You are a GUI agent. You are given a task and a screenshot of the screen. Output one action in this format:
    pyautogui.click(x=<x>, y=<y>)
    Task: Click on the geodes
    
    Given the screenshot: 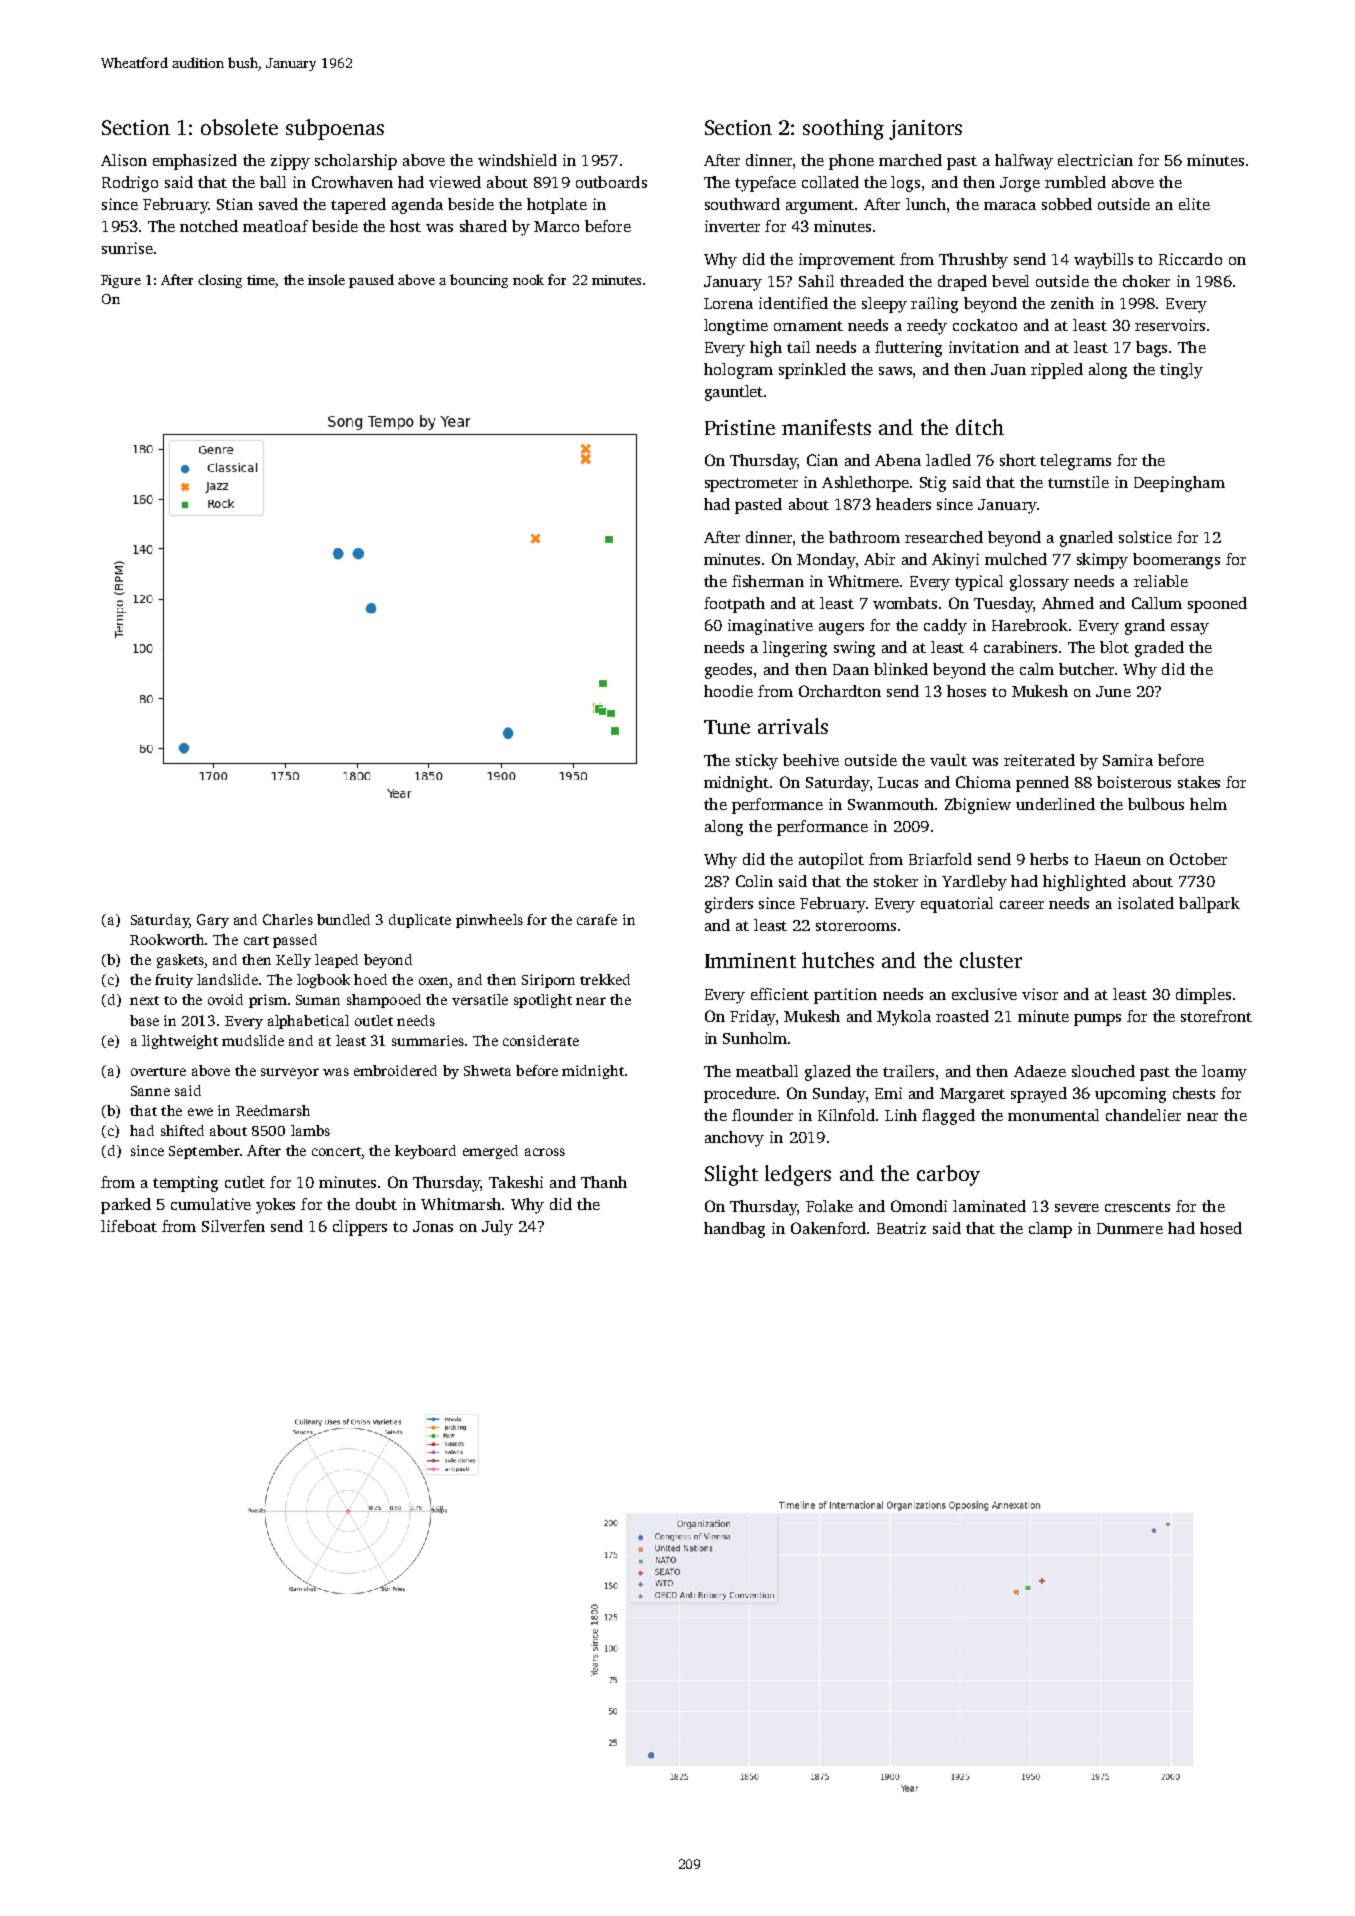 What is the action you would take?
    pyautogui.click(x=728, y=671)
